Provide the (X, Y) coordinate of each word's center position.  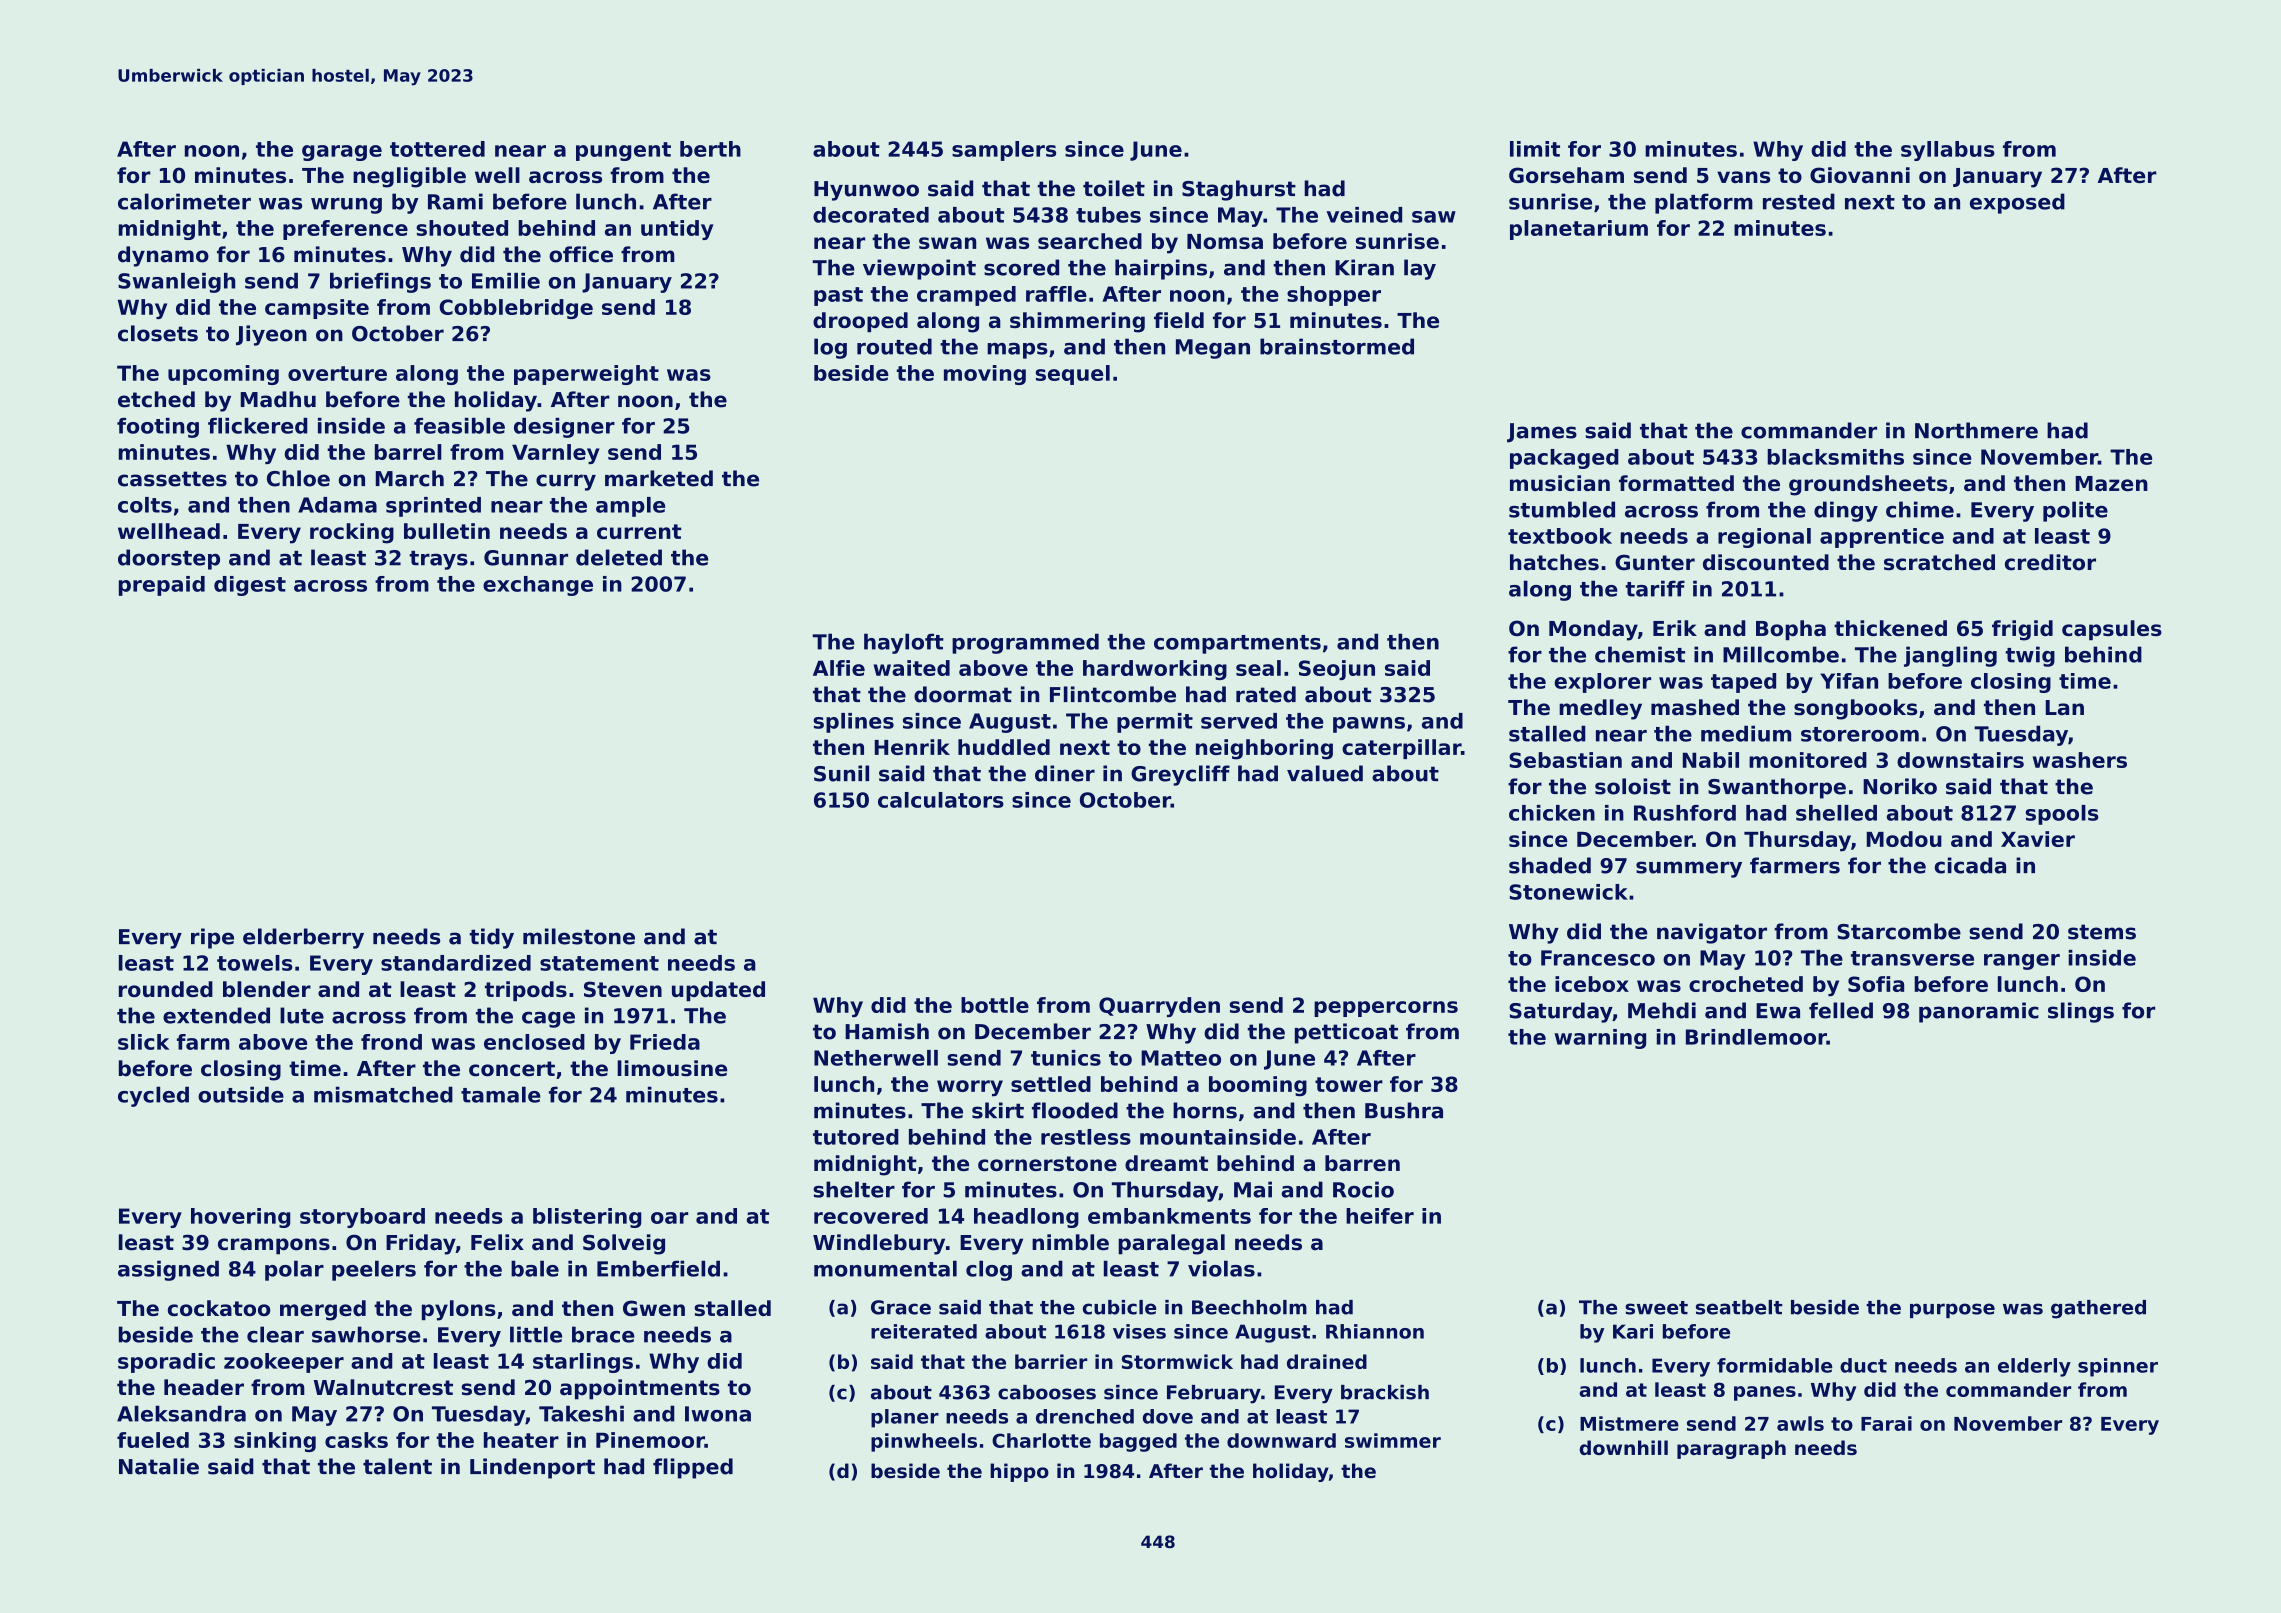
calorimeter (184, 201)
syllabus (1948, 151)
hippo (1019, 1472)
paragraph (1731, 1449)
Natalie (159, 1466)
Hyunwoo (866, 191)
